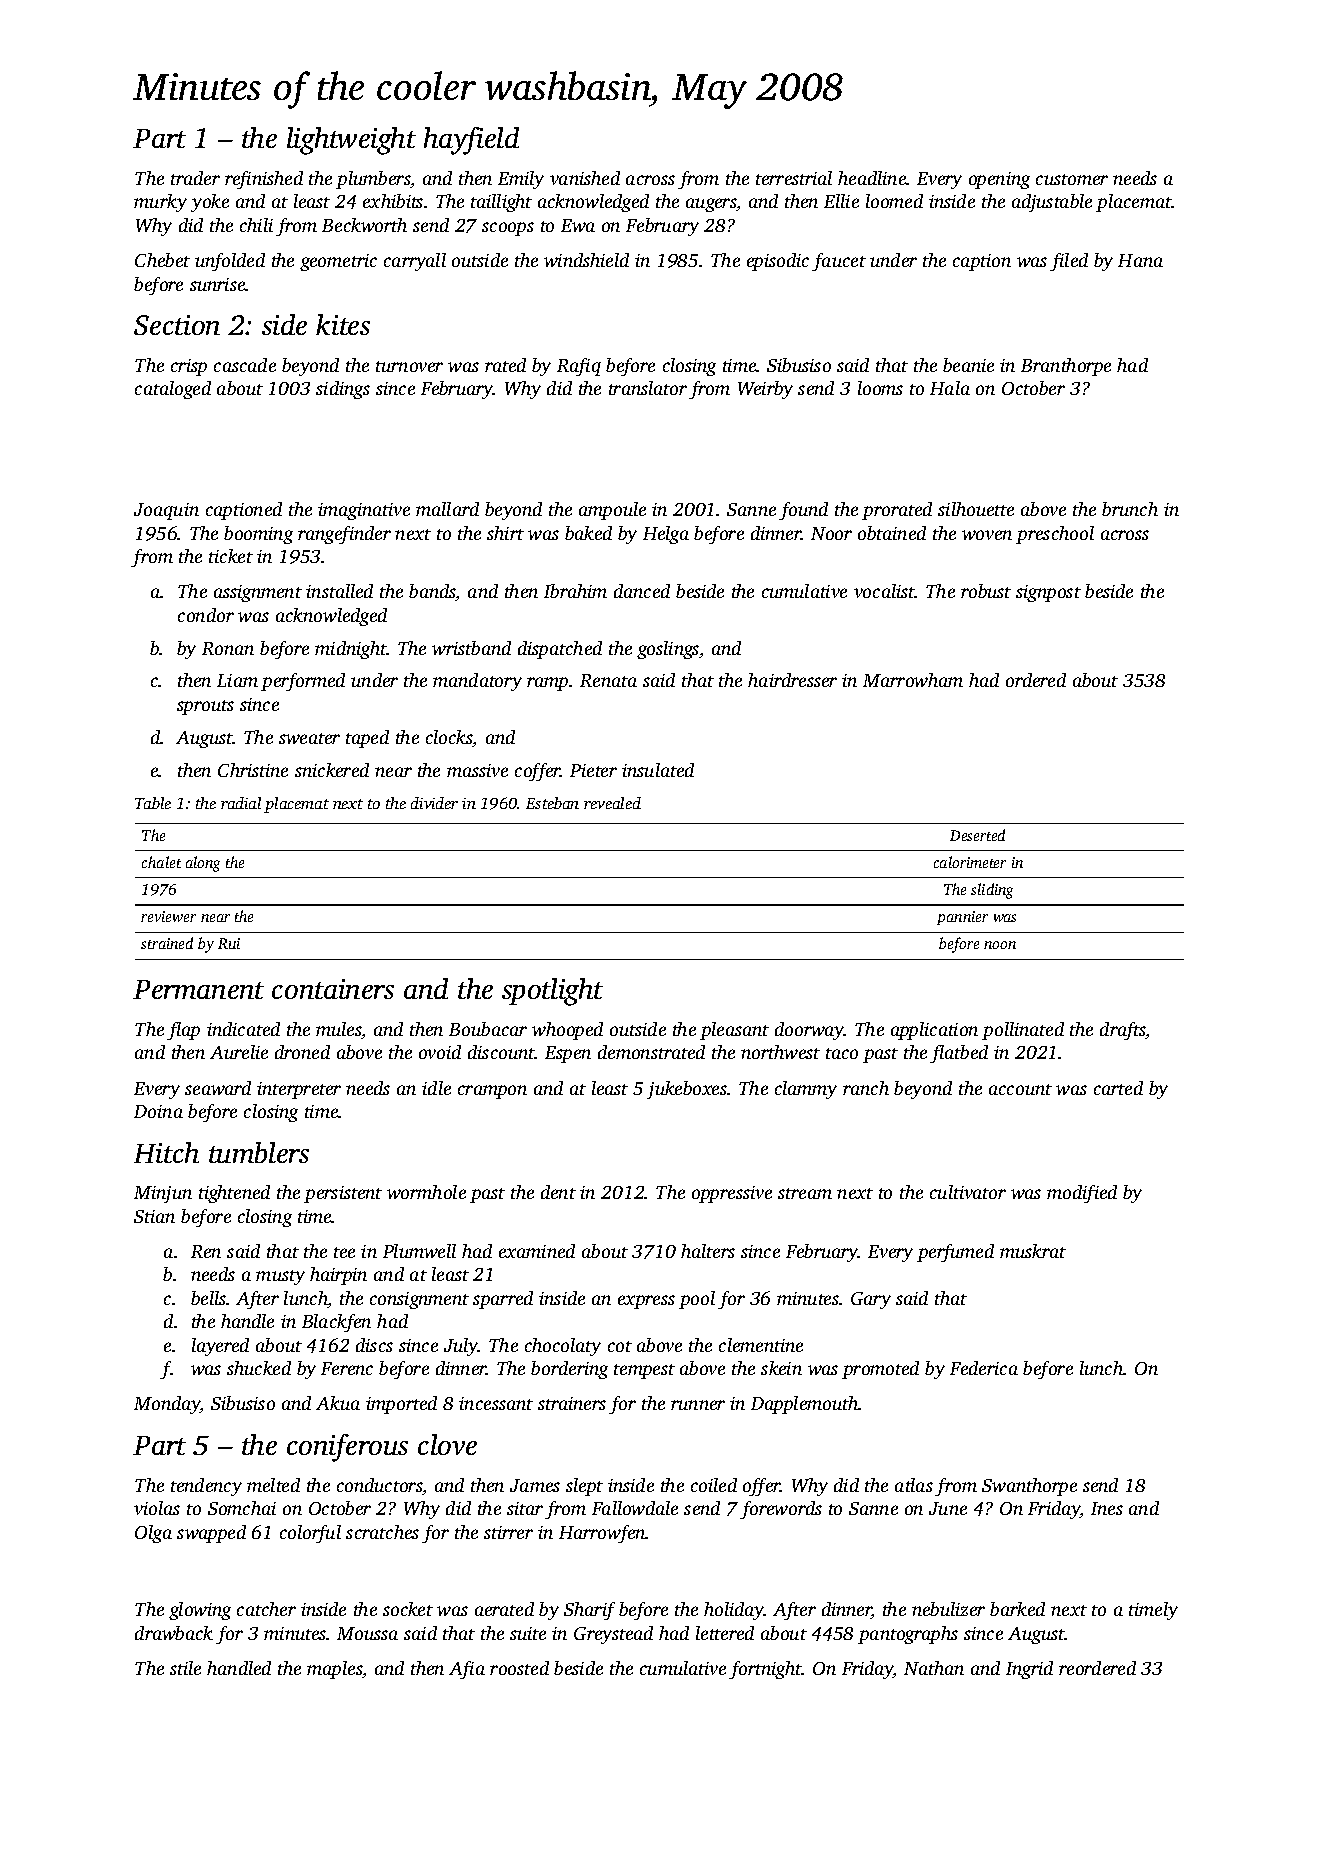  I want to click on pollinated, so click(1023, 1031).
